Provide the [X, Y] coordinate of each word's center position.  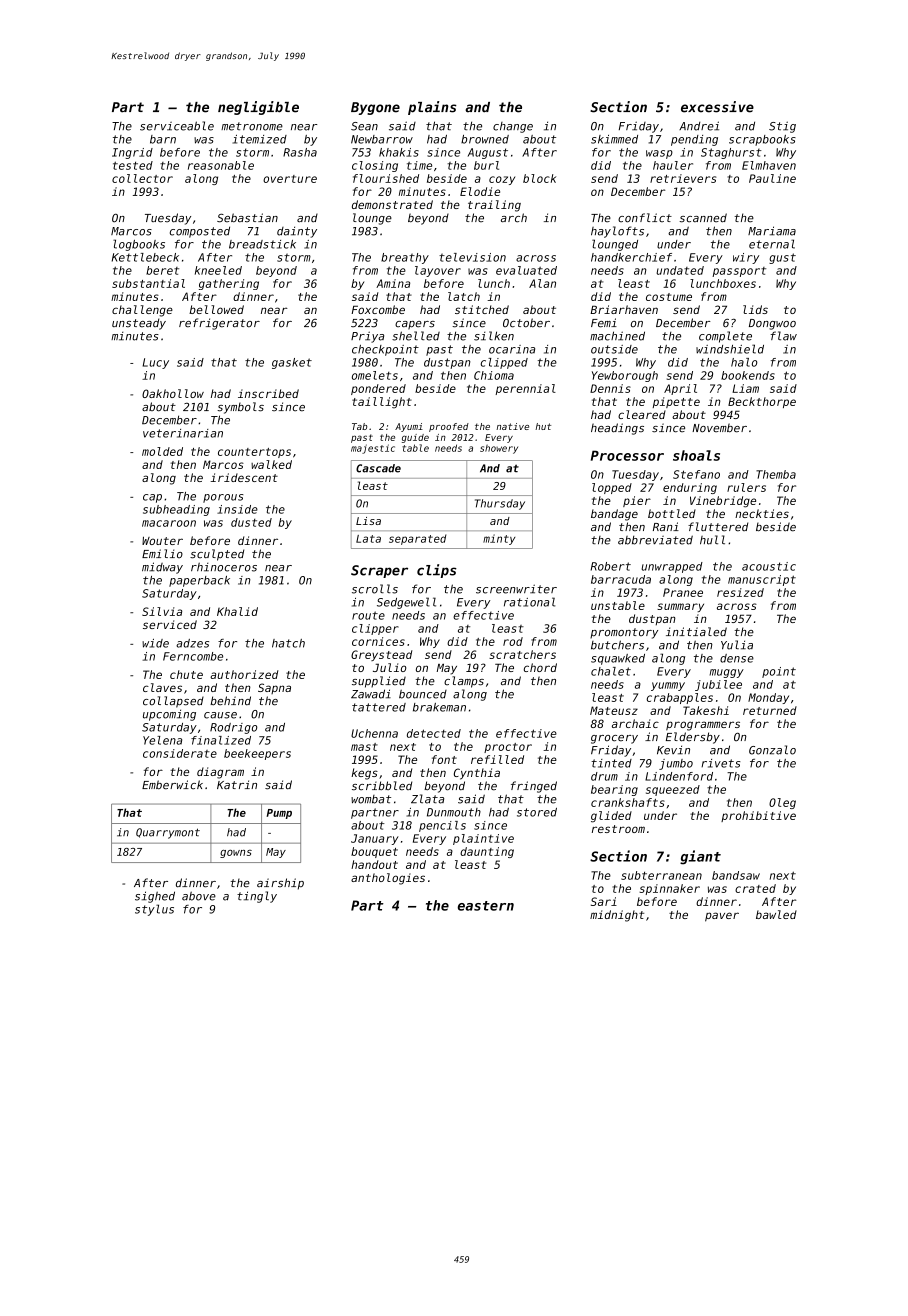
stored [537, 812]
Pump [279, 814]
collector [142, 178]
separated [417, 539]
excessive [717, 107]
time [419, 165]
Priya [367, 337]
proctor [508, 748]
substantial [148, 283]
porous [223, 498]
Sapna [274, 688]
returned [770, 710]
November [719, 428]
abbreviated [655, 540]
